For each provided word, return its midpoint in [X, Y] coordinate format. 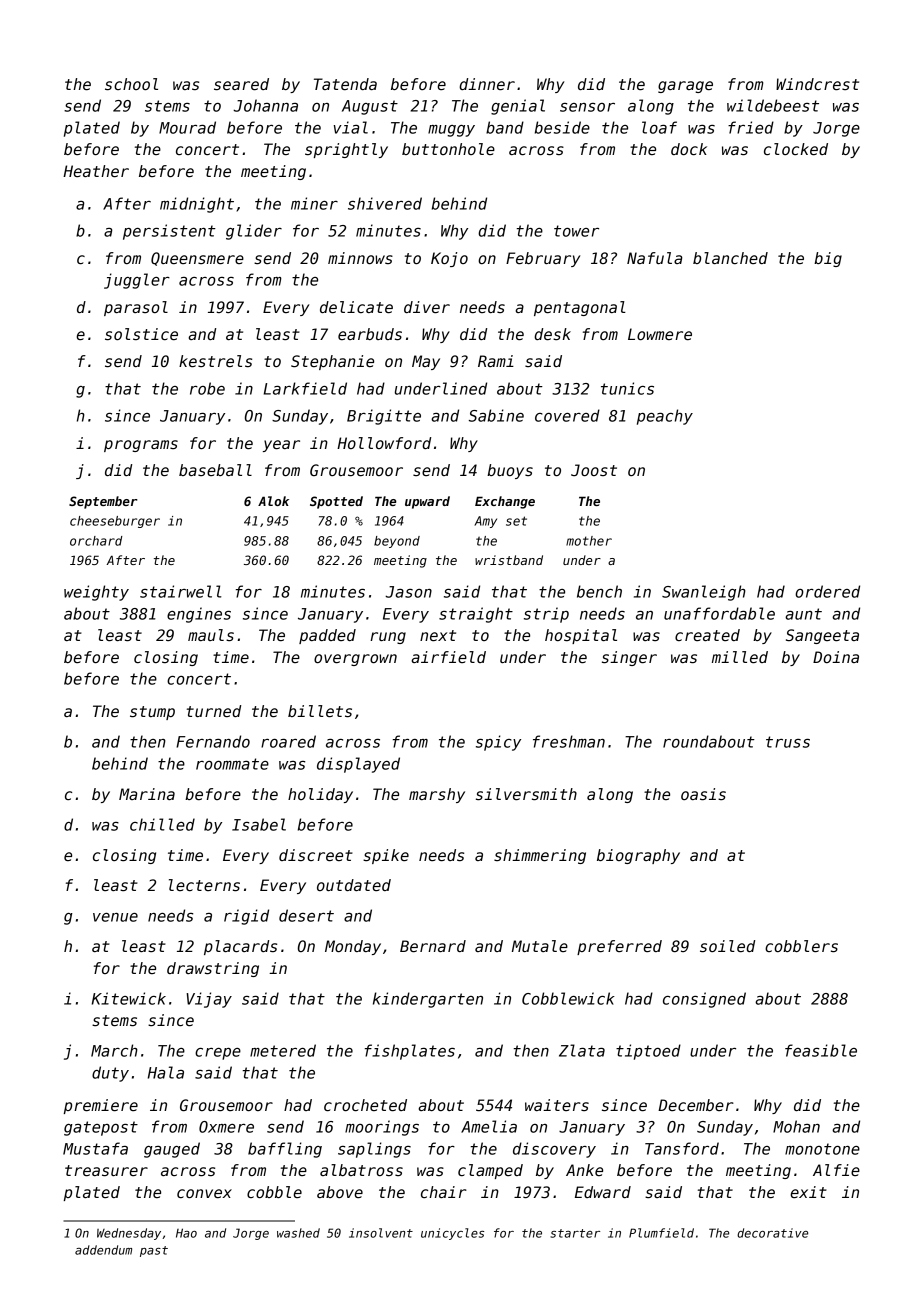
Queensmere [197, 259]
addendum [103, 1250]
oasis [703, 794]
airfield [448, 657]
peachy [665, 417]
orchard [96, 541]
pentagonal [580, 308]
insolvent [381, 1233]
